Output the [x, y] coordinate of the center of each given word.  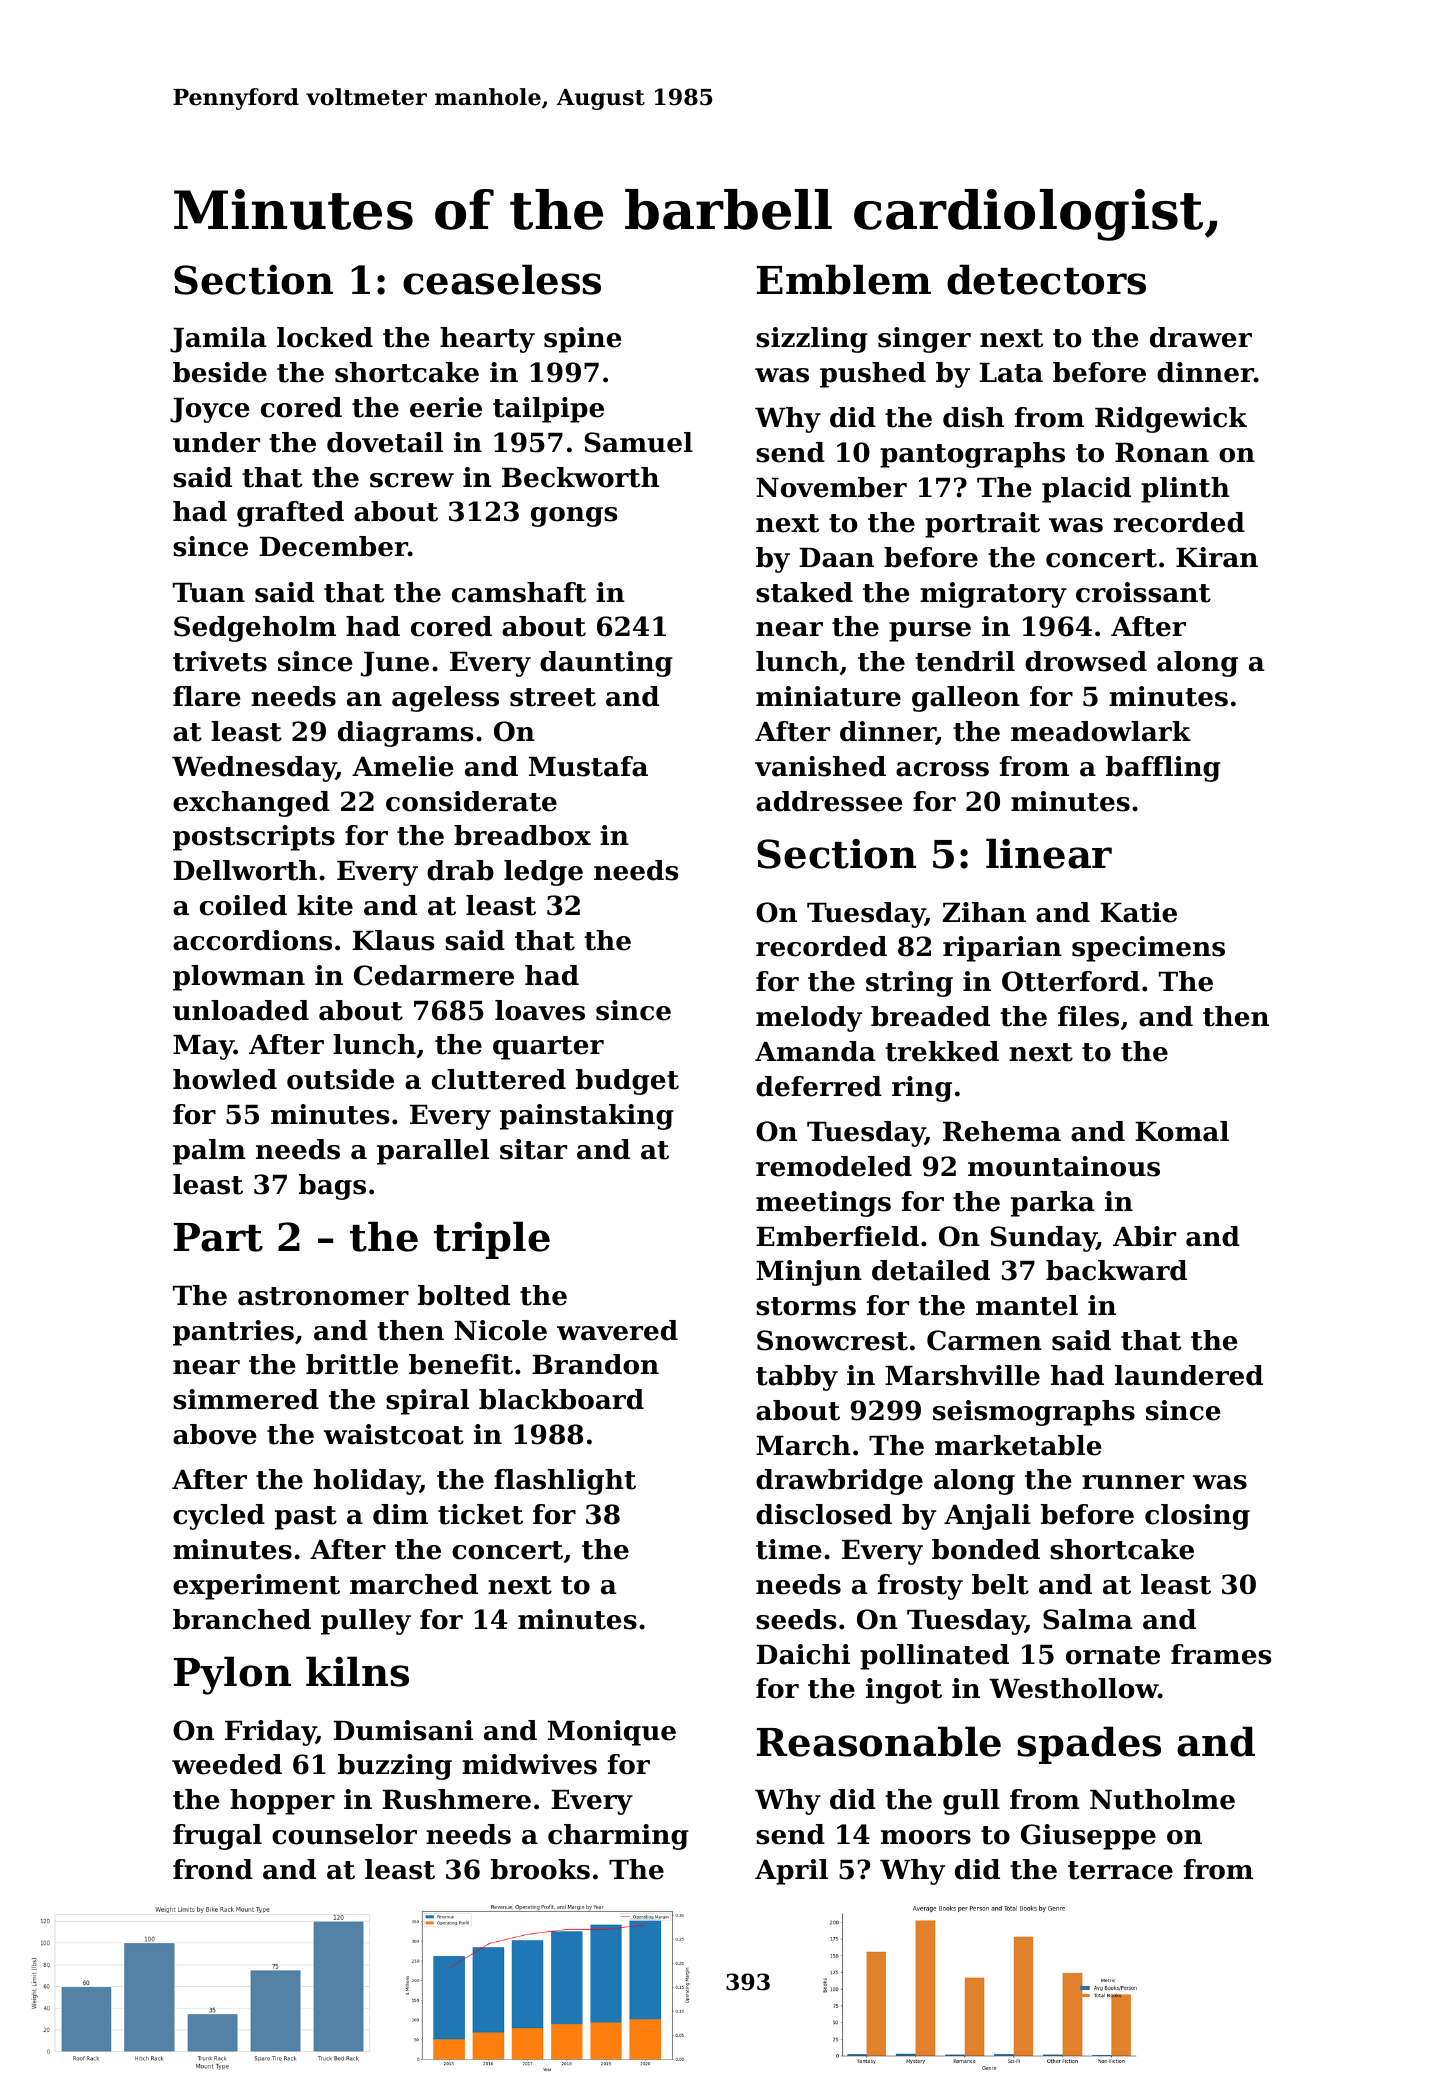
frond [213, 1869]
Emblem [844, 279]
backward [1116, 1270]
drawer [1201, 337]
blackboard [561, 1399]
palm [209, 1152]
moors [926, 1837]
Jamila [218, 340]
